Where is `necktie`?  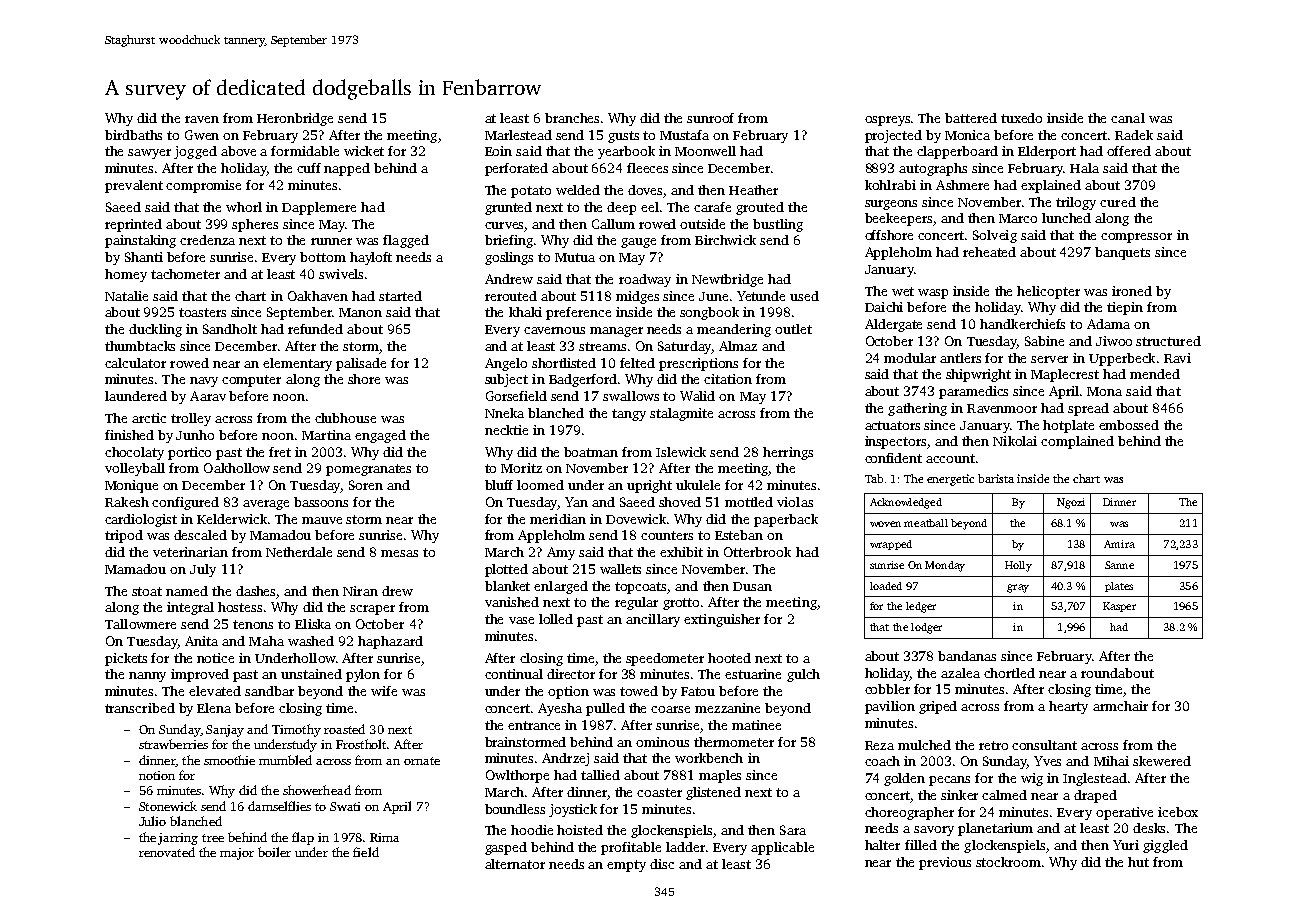
necktie is located at coordinates (506, 430).
